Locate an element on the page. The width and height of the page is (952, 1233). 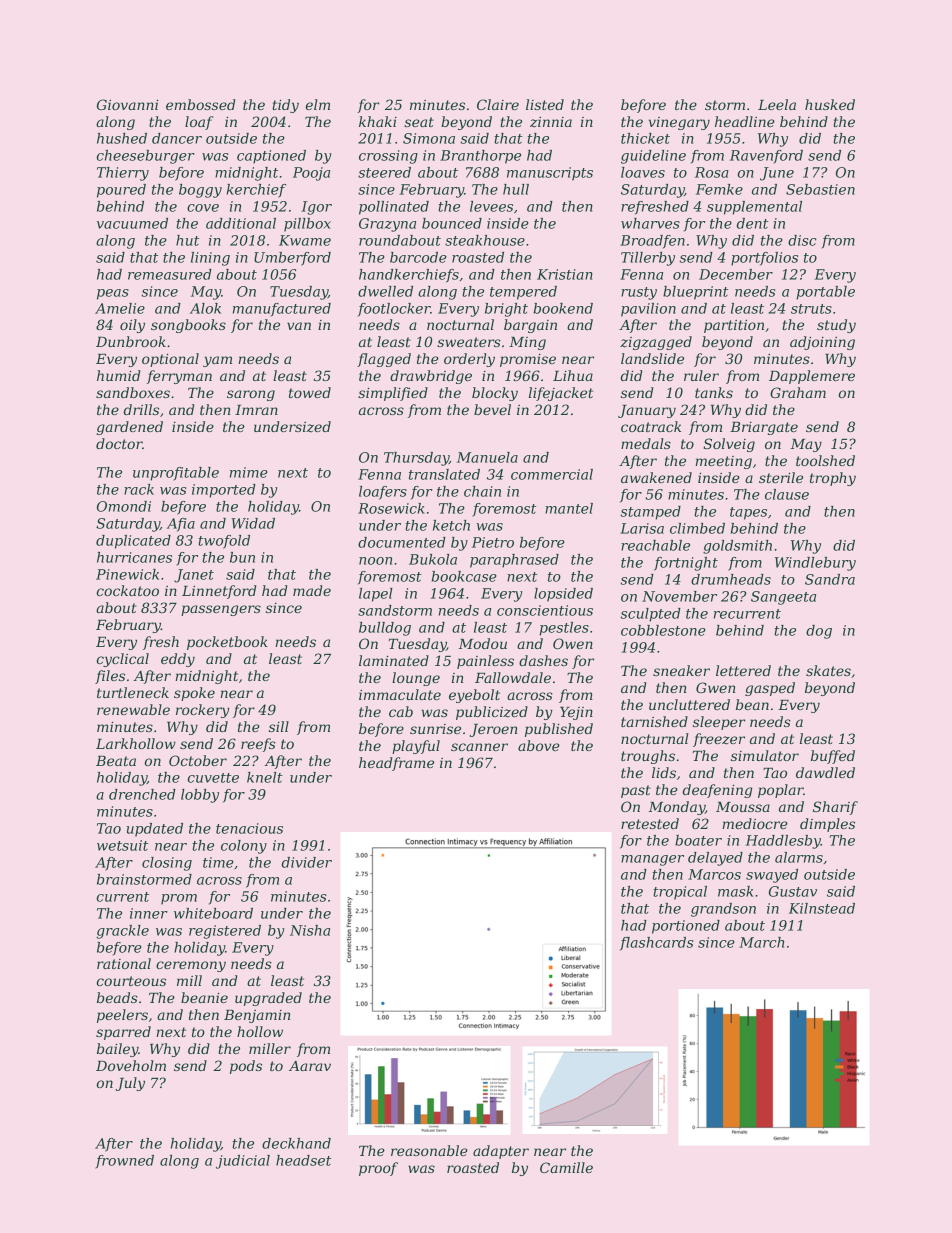
dancer is located at coordinates (177, 138).
